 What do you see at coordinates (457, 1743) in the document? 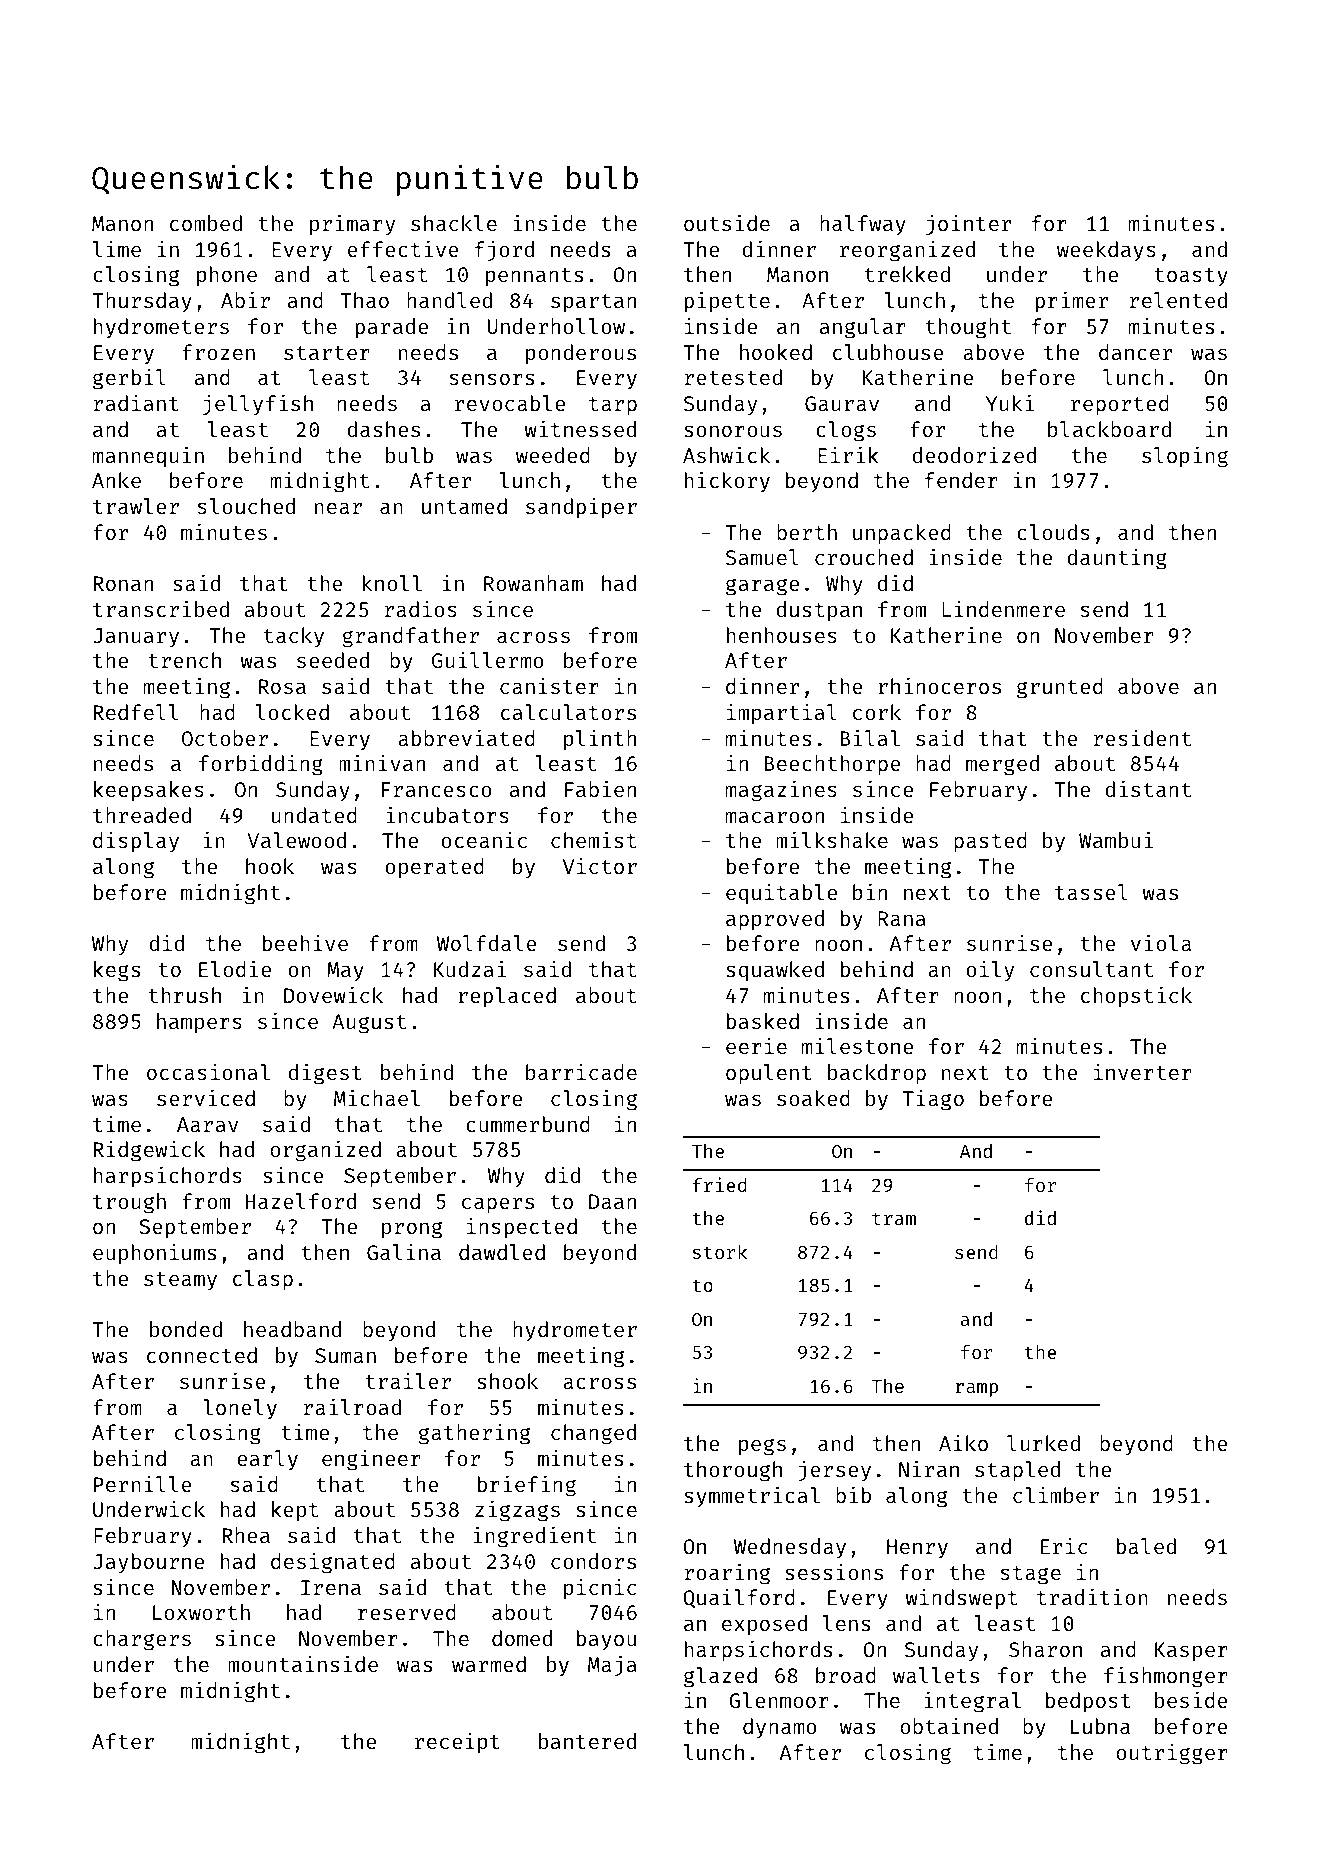
I see `receipt` at bounding box center [457, 1743].
